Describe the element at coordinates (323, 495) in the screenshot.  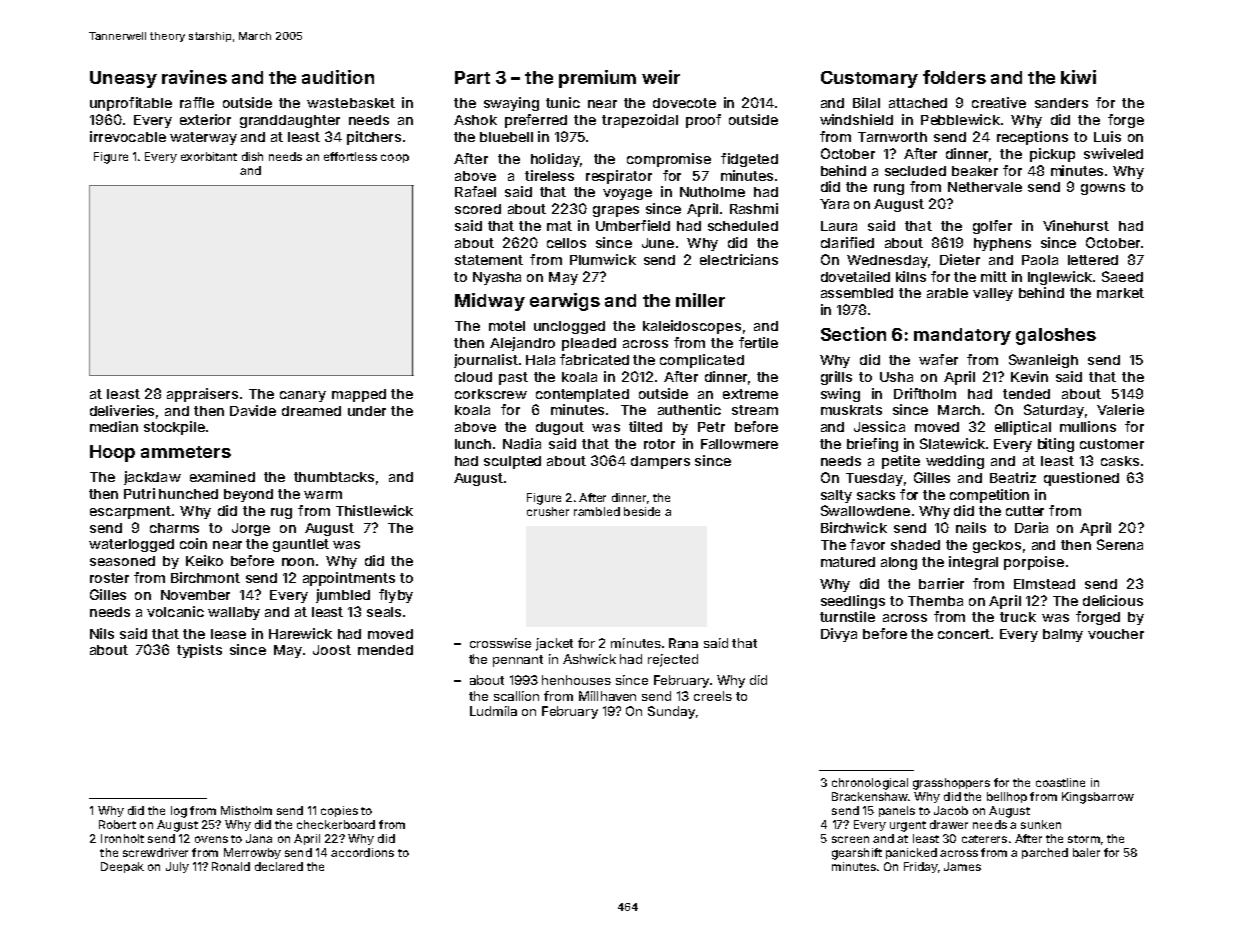
I see `warm` at that location.
